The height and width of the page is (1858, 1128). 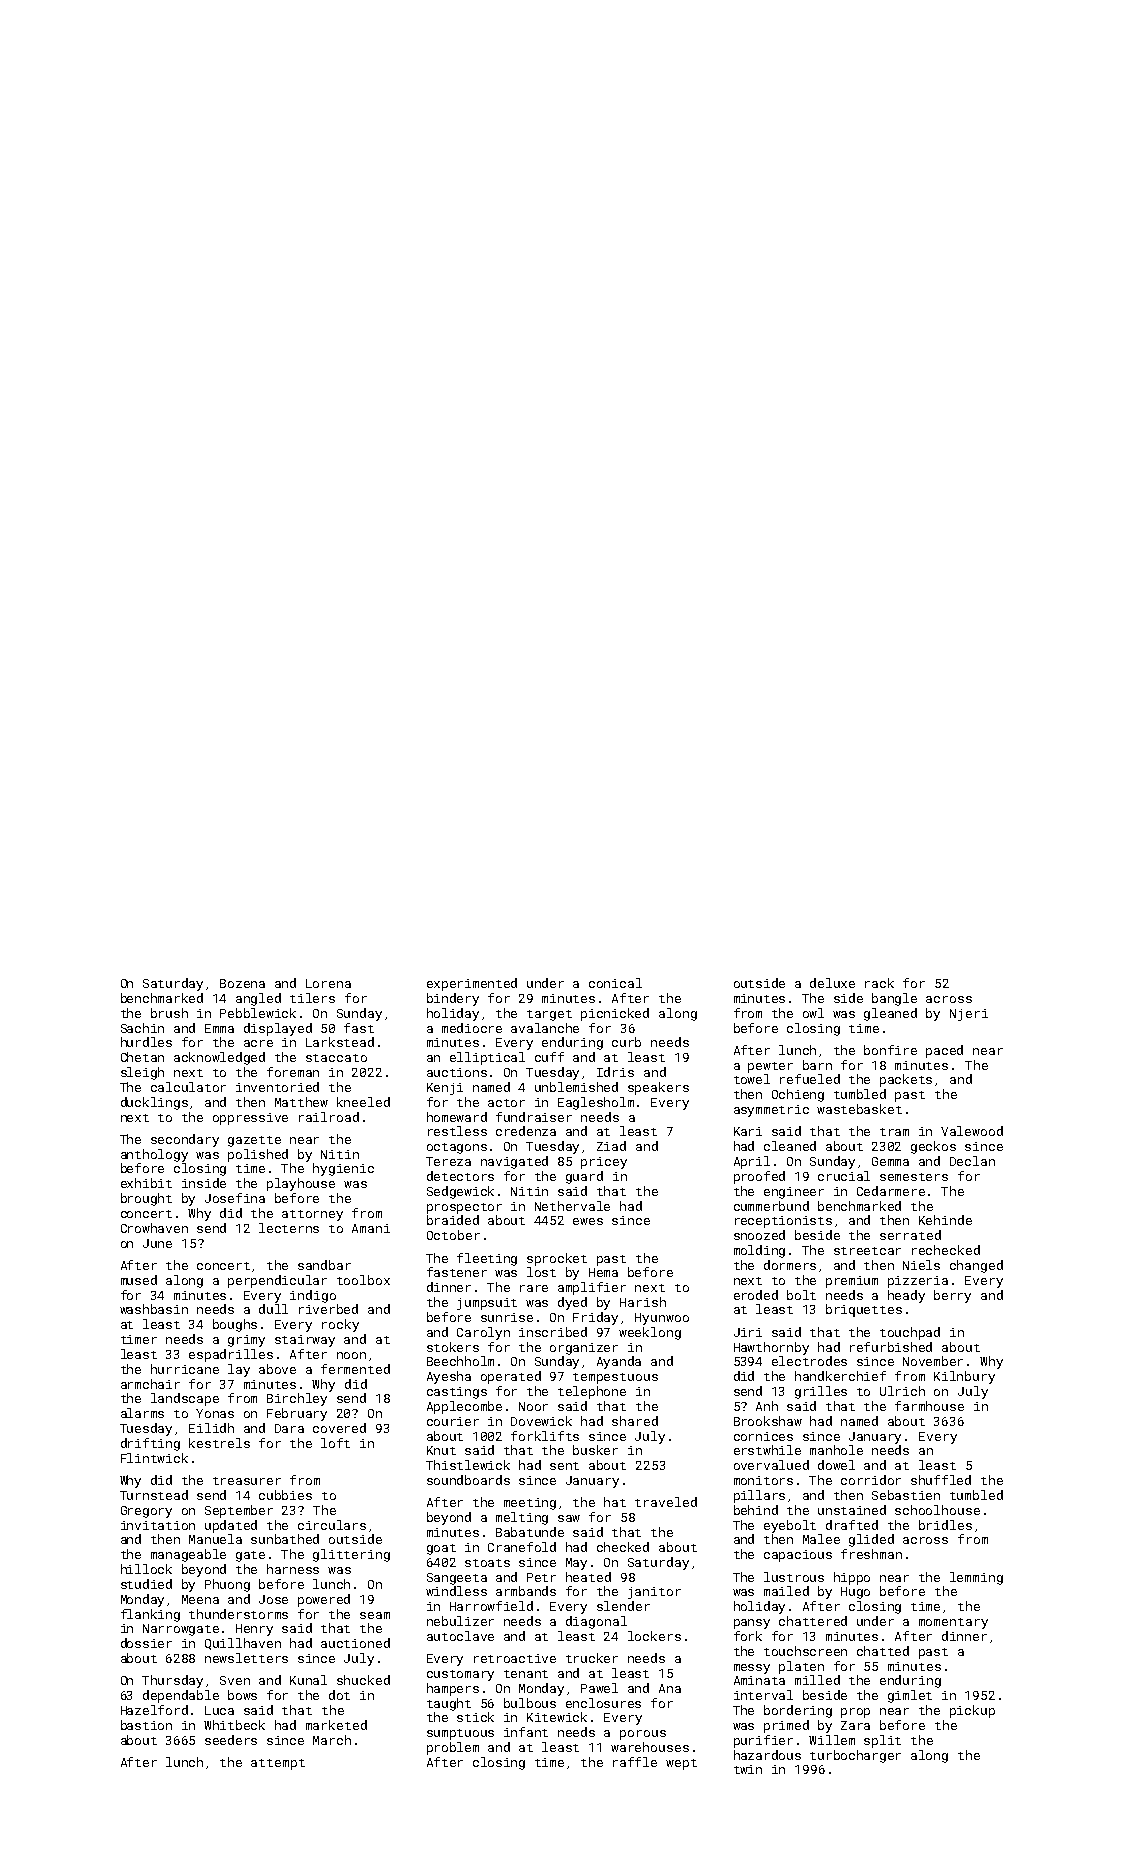 I want to click on twin, so click(x=748, y=1769).
